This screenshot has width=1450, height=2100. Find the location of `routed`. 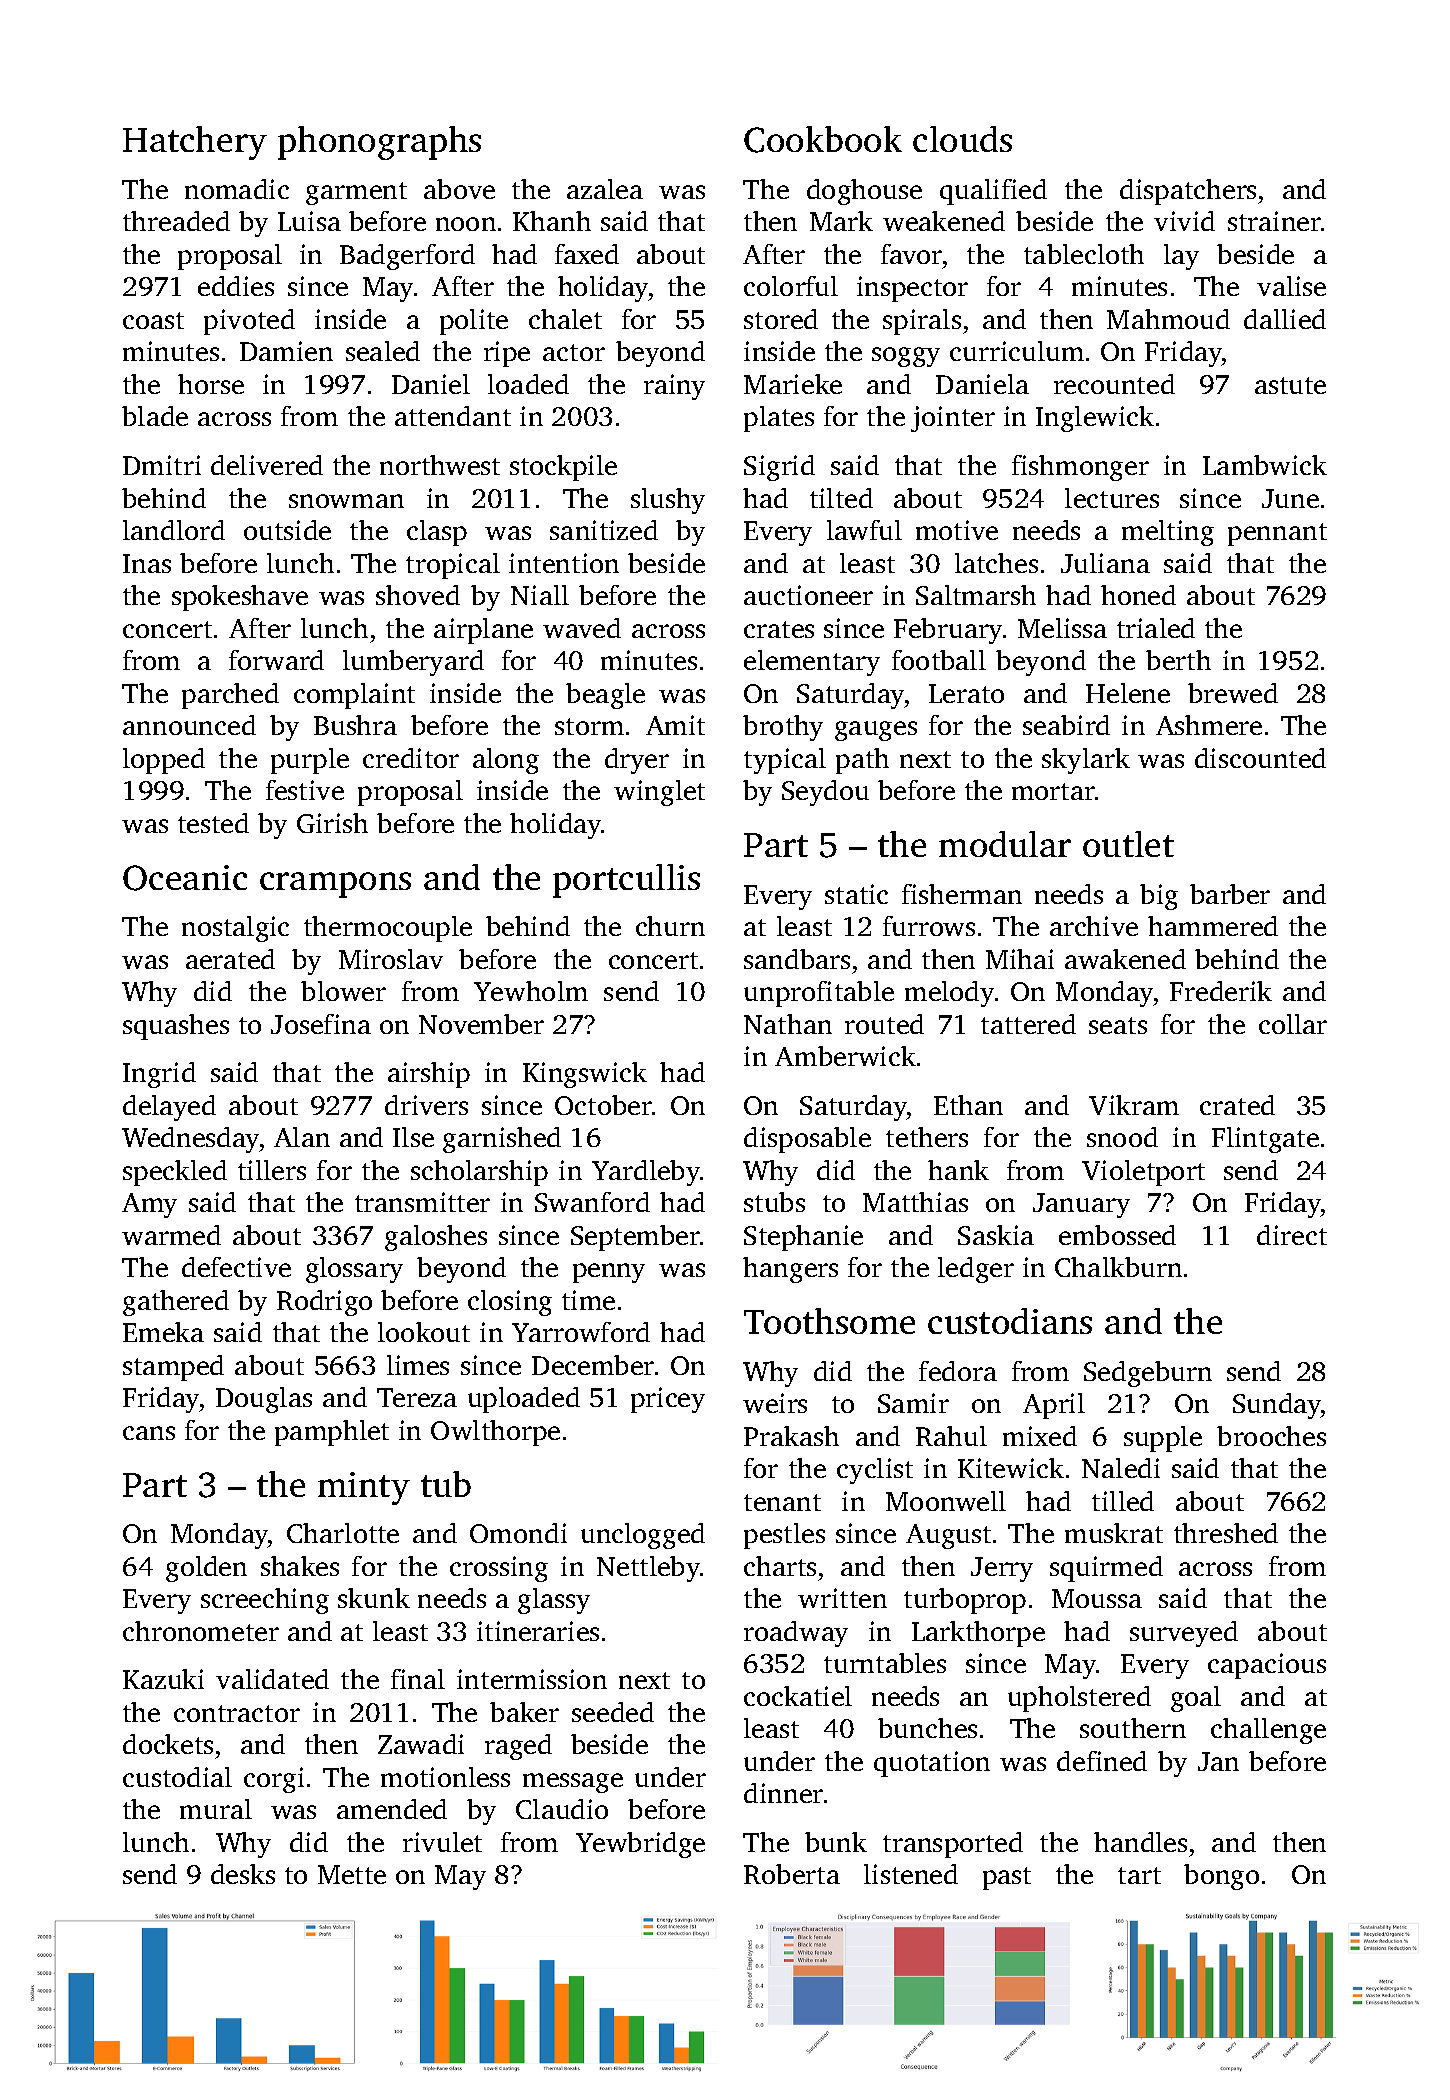

routed is located at coordinates (884, 1024).
